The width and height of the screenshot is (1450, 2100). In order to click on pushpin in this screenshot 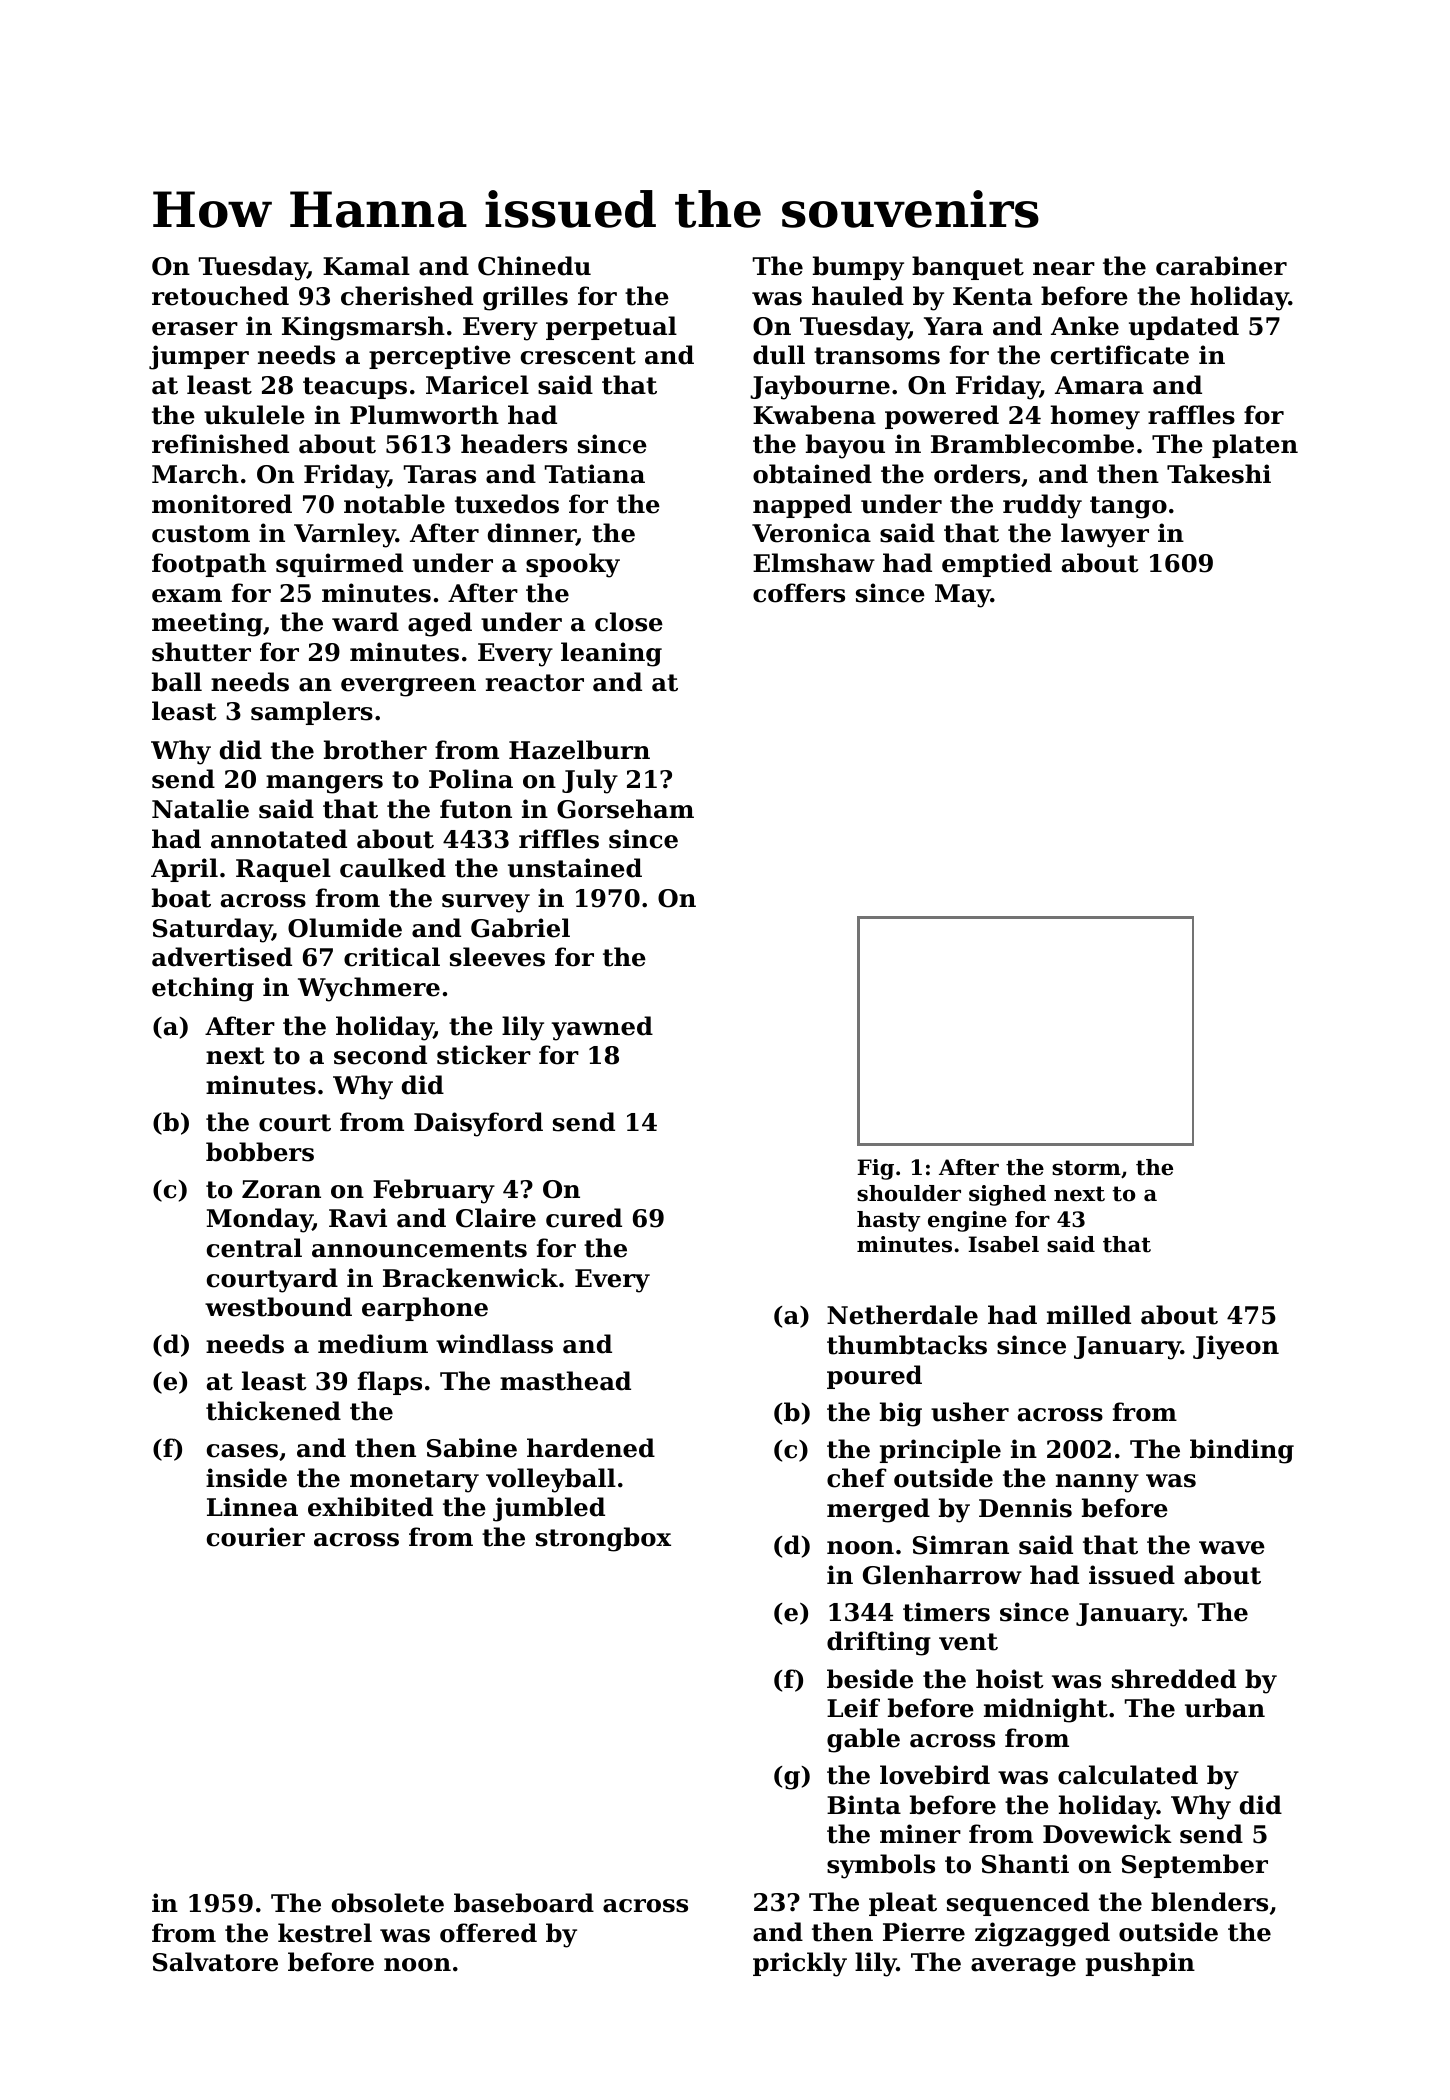, I will do `click(1140, 1964)`.
